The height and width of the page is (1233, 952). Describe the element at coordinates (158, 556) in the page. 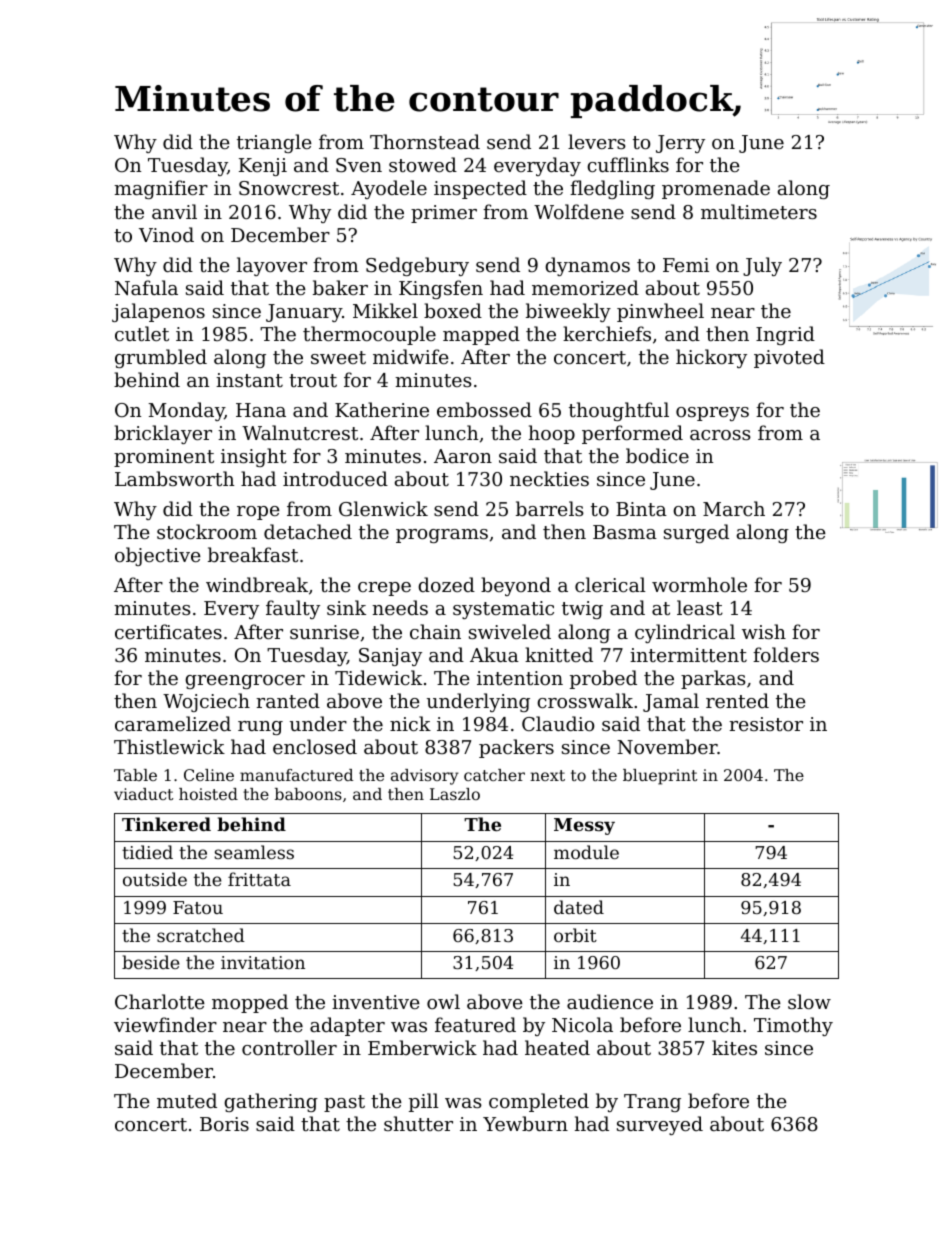

I see `objective` at that location.
